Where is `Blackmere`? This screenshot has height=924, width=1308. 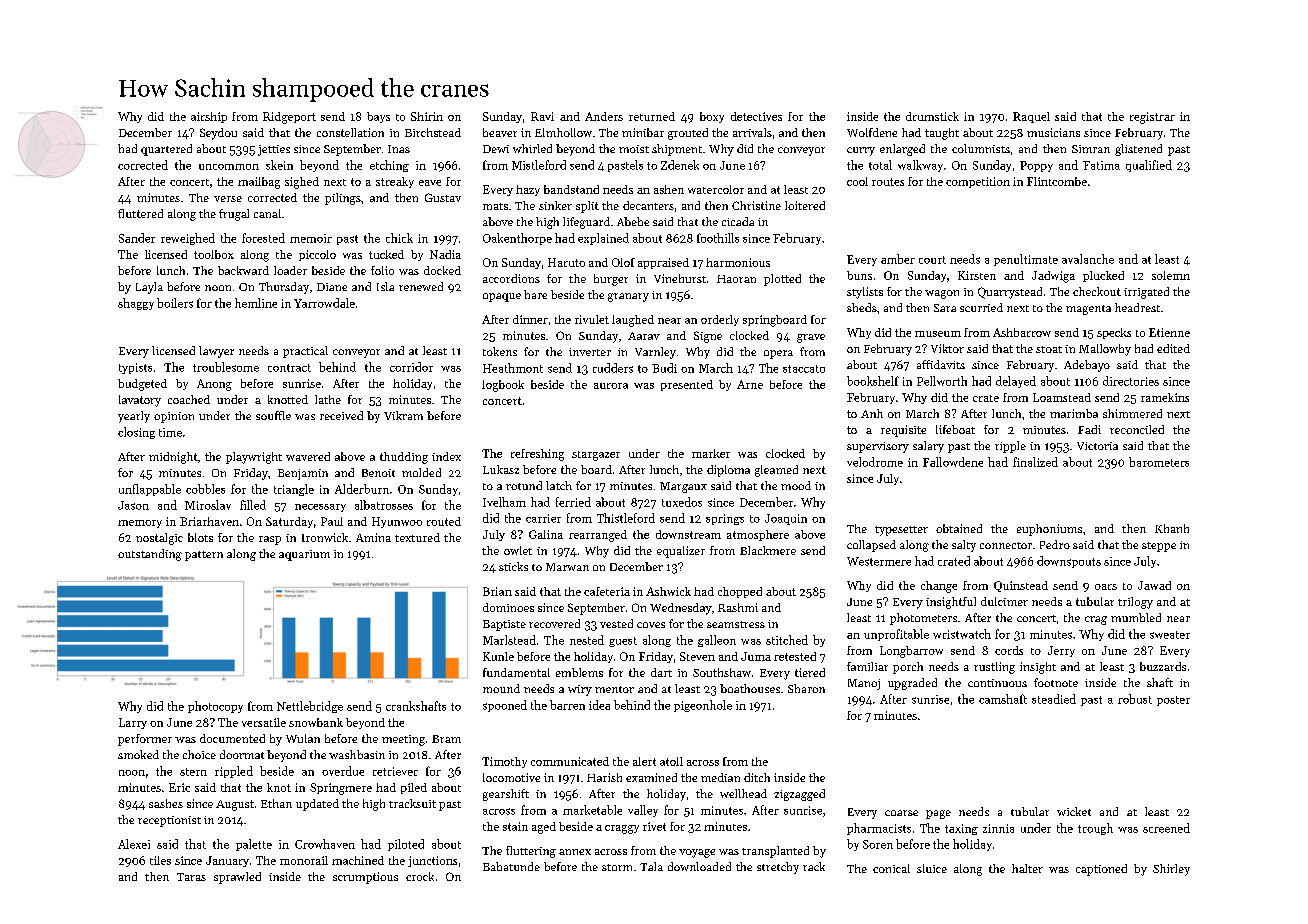
Blackmere is located at coordinates (768, 550).
